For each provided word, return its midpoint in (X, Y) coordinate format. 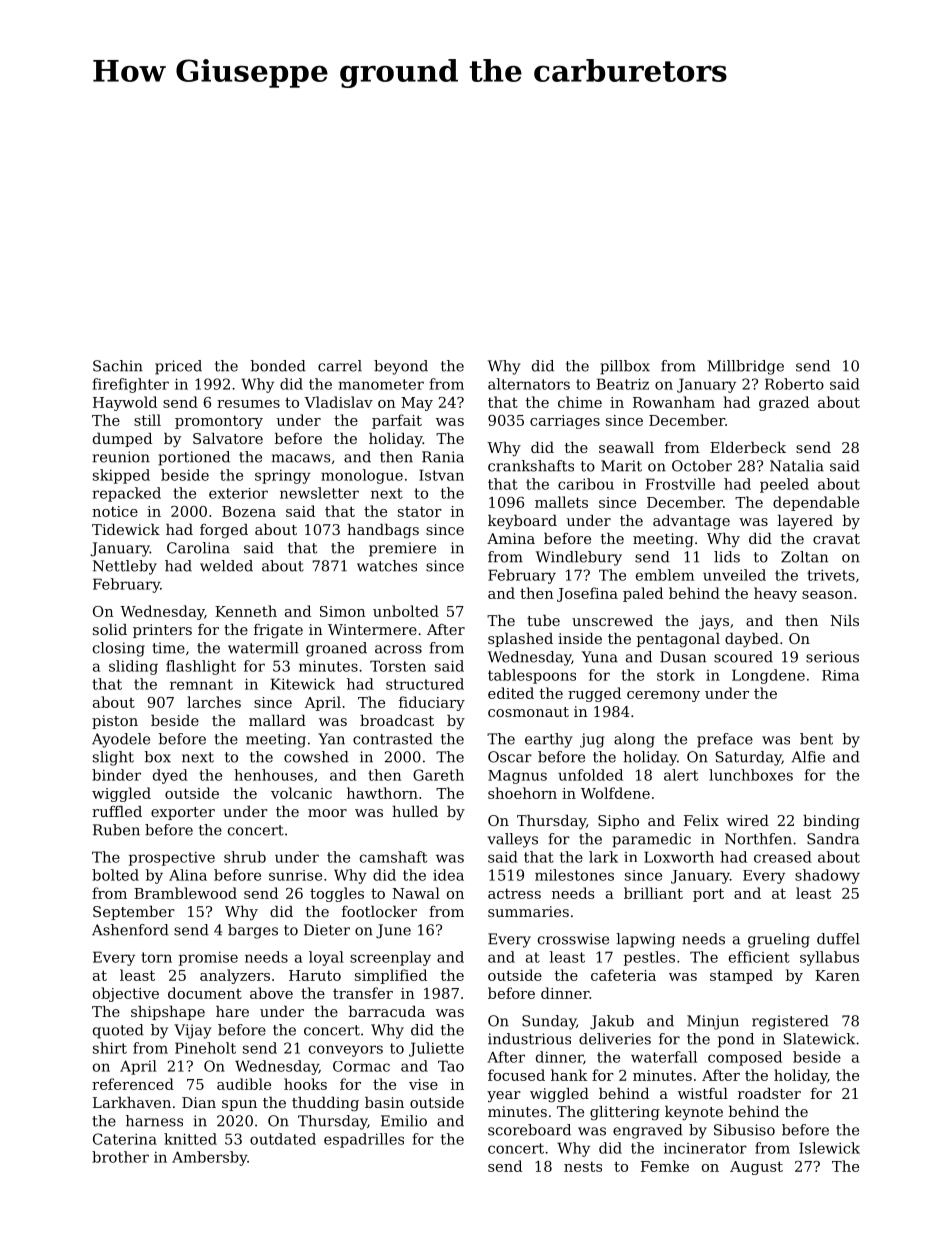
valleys (513, 840)
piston (115, 722)
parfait (397, 421)
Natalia (797, 466)
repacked (126, 494)
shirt (110, 1048)
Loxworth (679, 857)
